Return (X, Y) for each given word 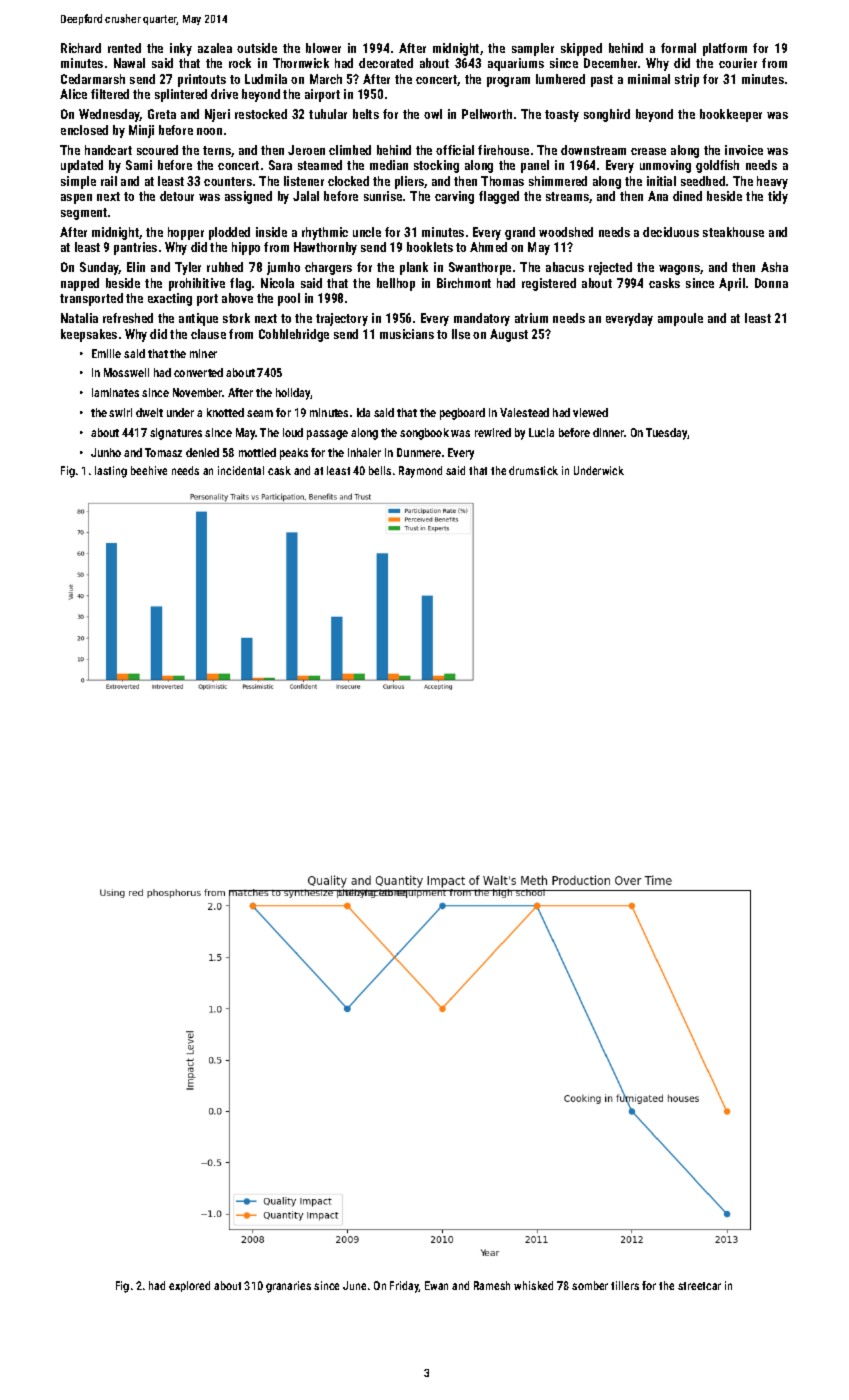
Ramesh (492, 1285)
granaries (288, 1287)
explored (189, 1286)
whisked (533, 1285)
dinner (609, 432)
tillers (625, 1285)
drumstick (533, 470)
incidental (241, 470)
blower (323, 48)
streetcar (699, 1286)
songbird (607, 115)
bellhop (396, 284)
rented (124, 48)
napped (80, 284)
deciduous (671, 232)
